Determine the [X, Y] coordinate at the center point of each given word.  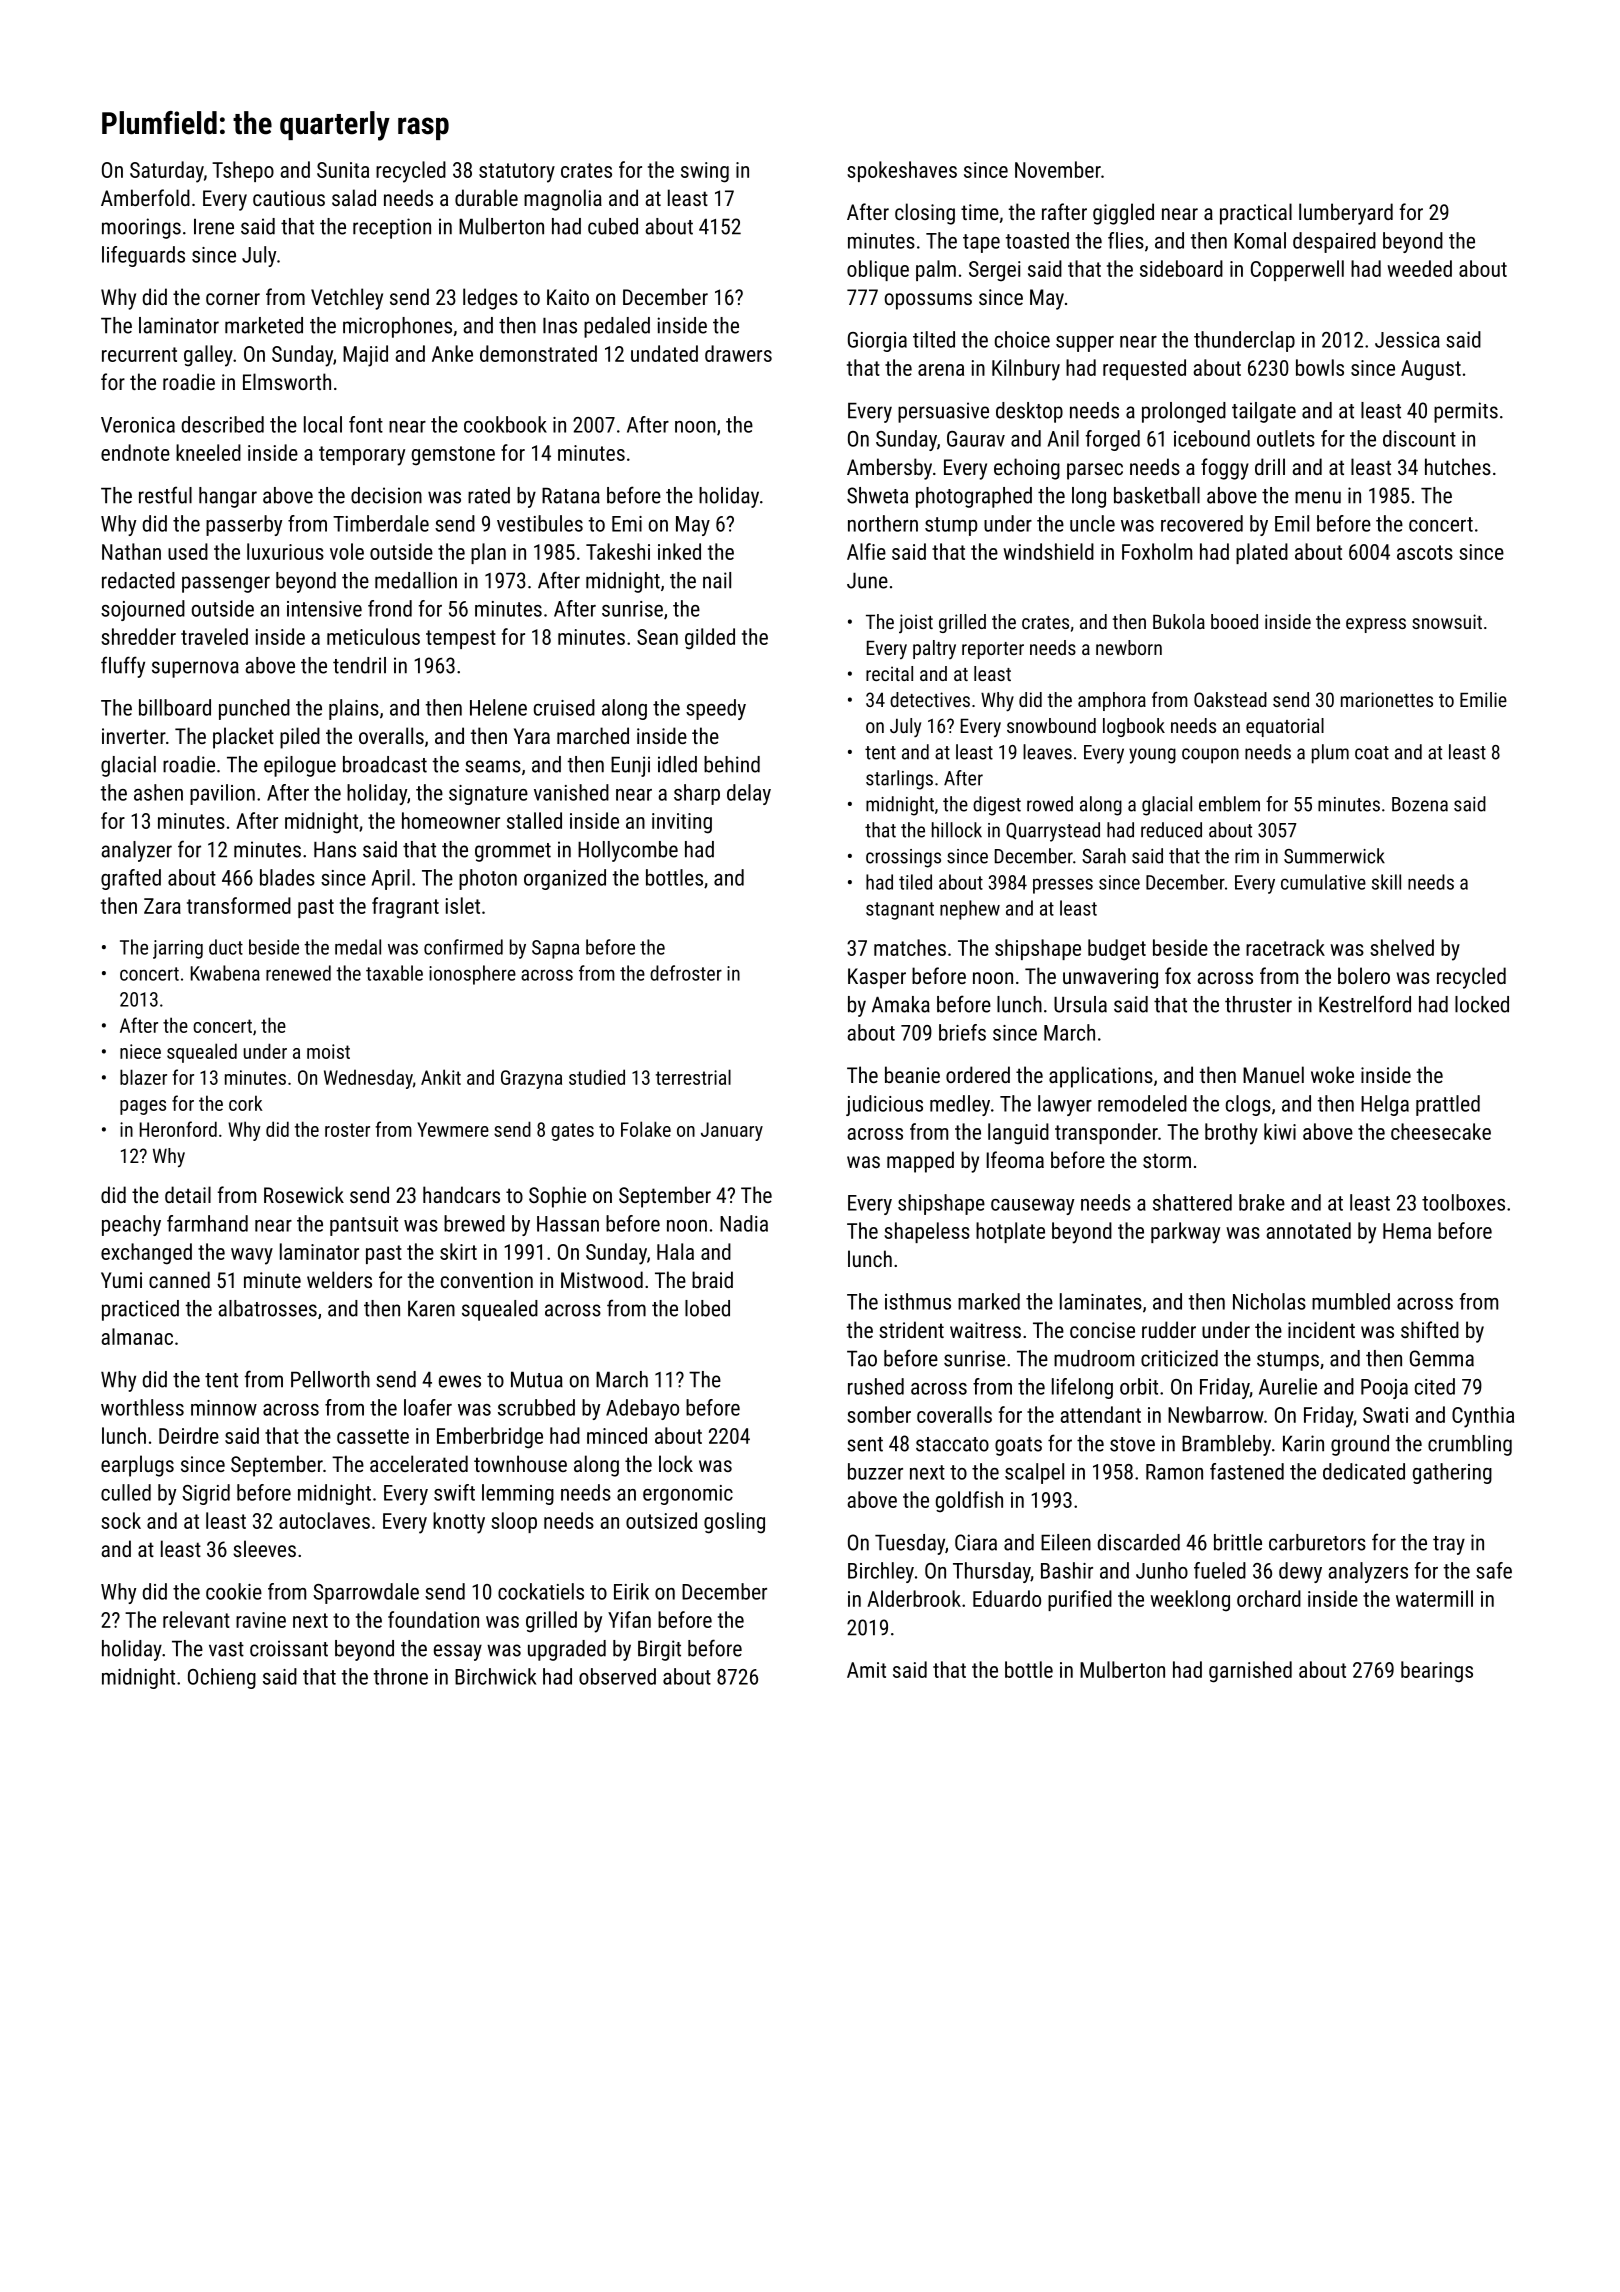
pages [143, 1107]
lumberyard [1346, 214]
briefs [962, 1032]
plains [354, 709]
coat [1372, 753]
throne [400, 1676]
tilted [934, 339]
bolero [1364, 975]
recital [889, 673]
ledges [490, 299]
